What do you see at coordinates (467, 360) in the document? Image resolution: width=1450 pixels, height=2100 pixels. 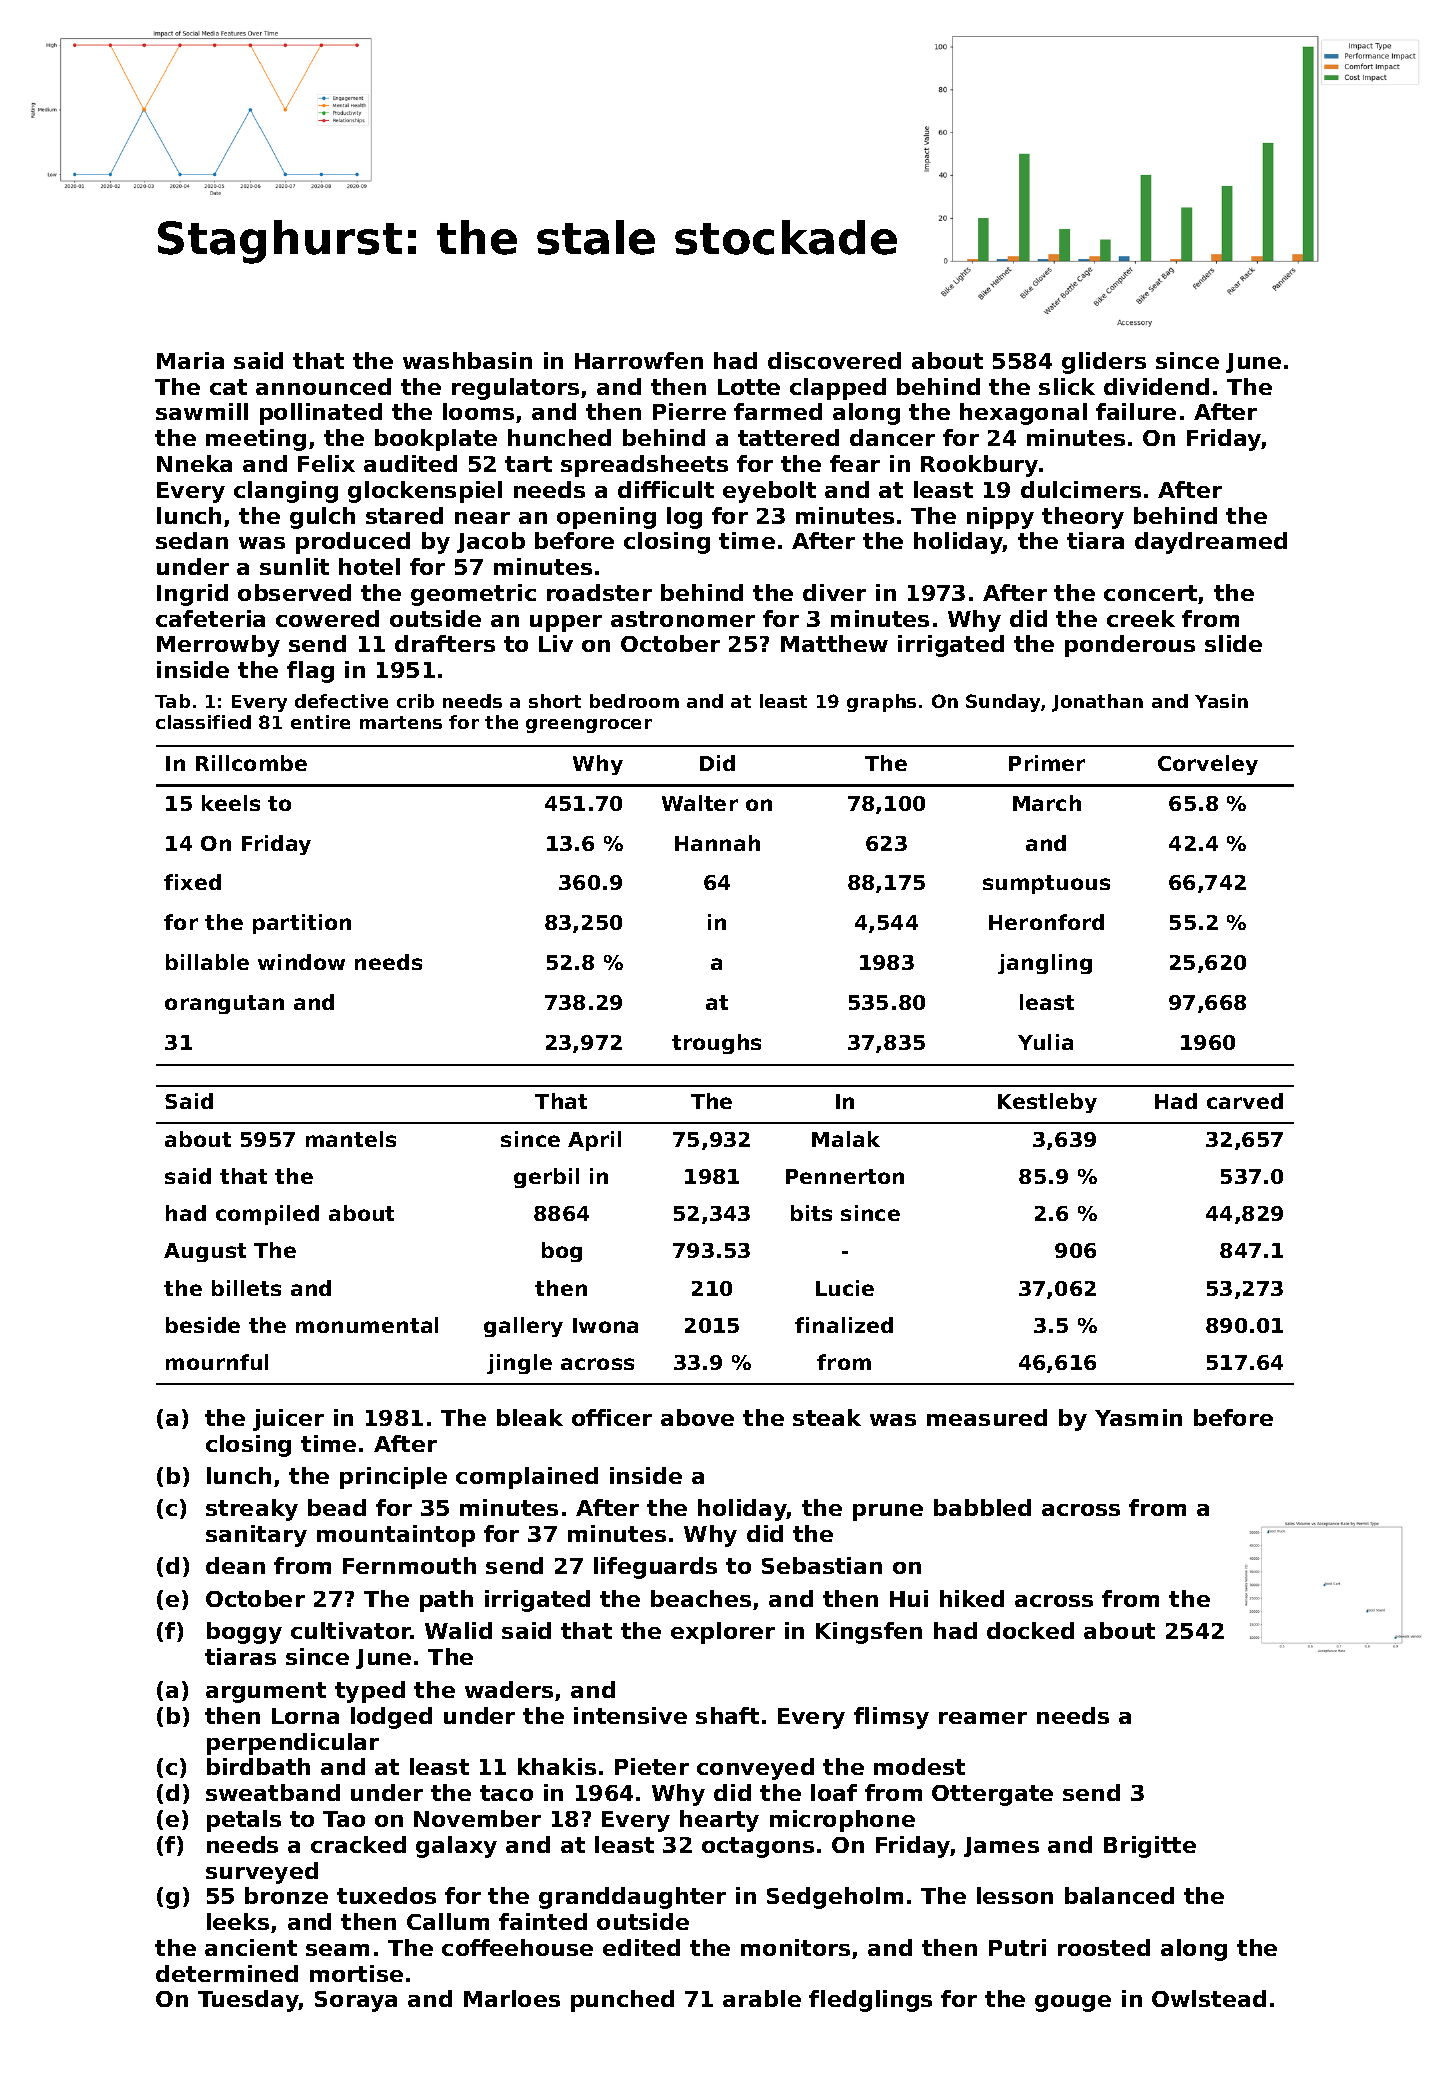 I see `washbasin` at bounding box center [467, 360].
